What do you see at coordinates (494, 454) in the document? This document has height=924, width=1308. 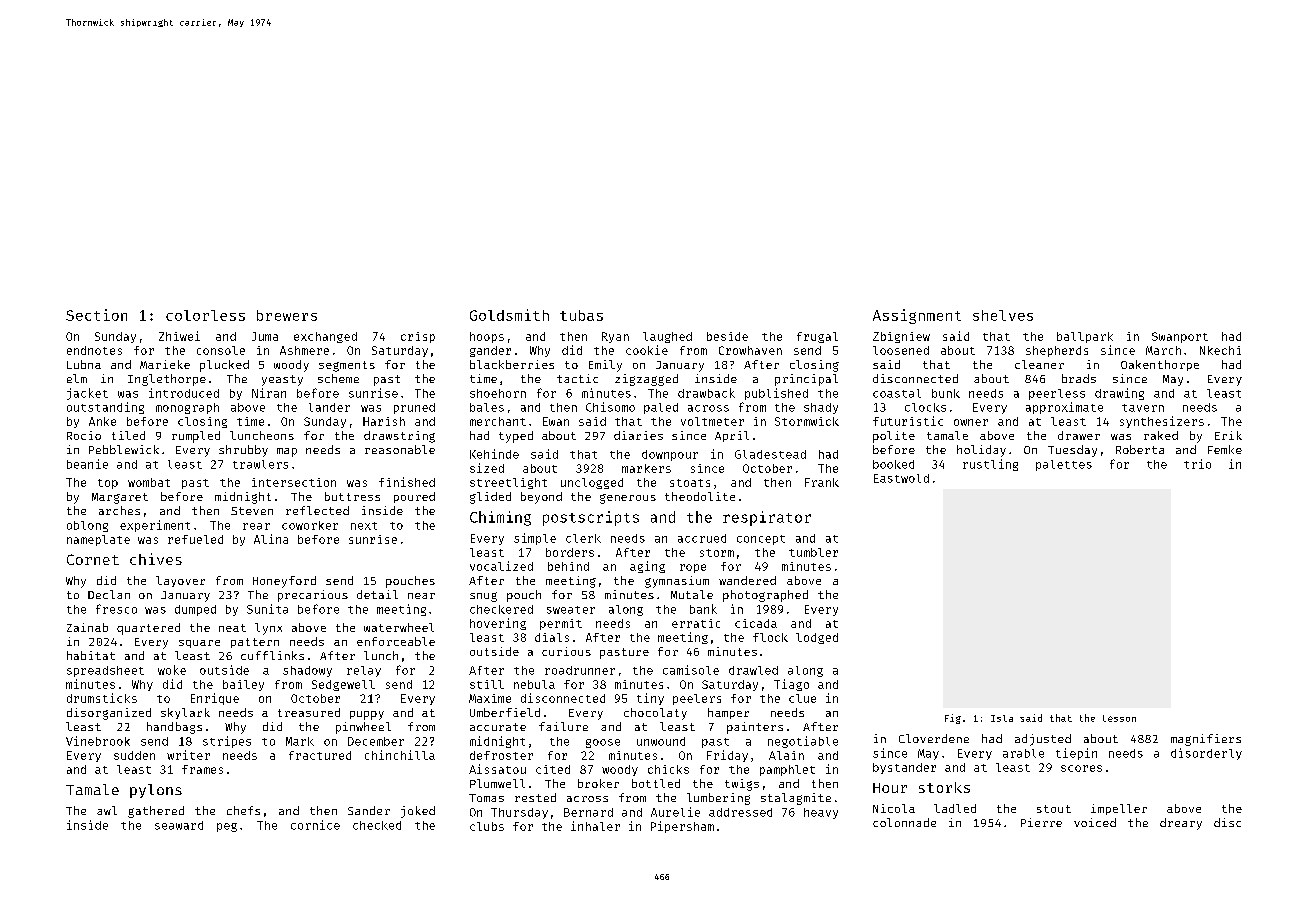 I see `Kehinde` at bounding box center [494, 454].
